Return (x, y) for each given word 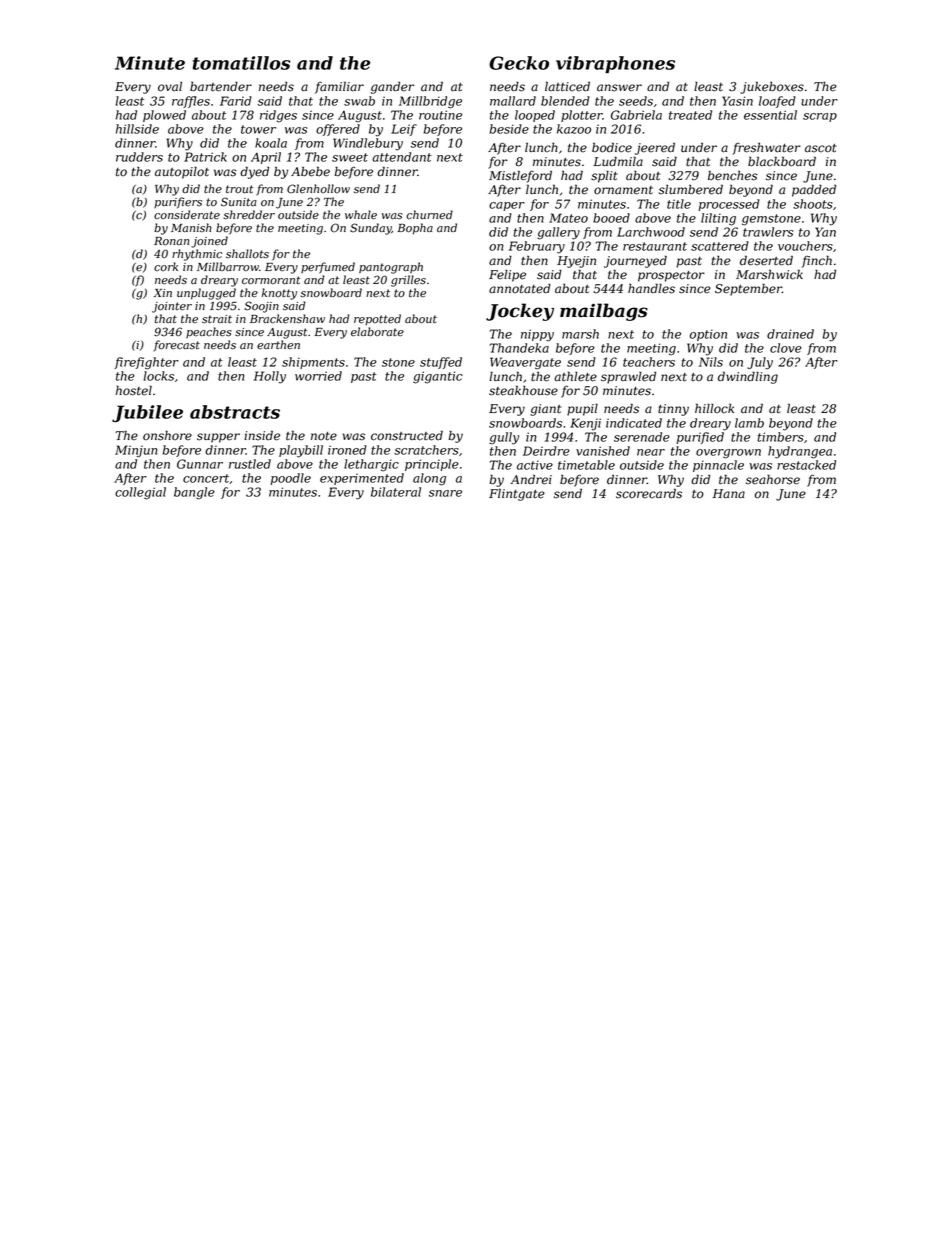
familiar (339, 87)
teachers (649, 362)
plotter (582, 116)
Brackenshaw (287, 319)
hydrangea (800, 452)
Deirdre (546, 451)
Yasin (737, 101)
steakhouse (523, 390)
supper (218, 438)
